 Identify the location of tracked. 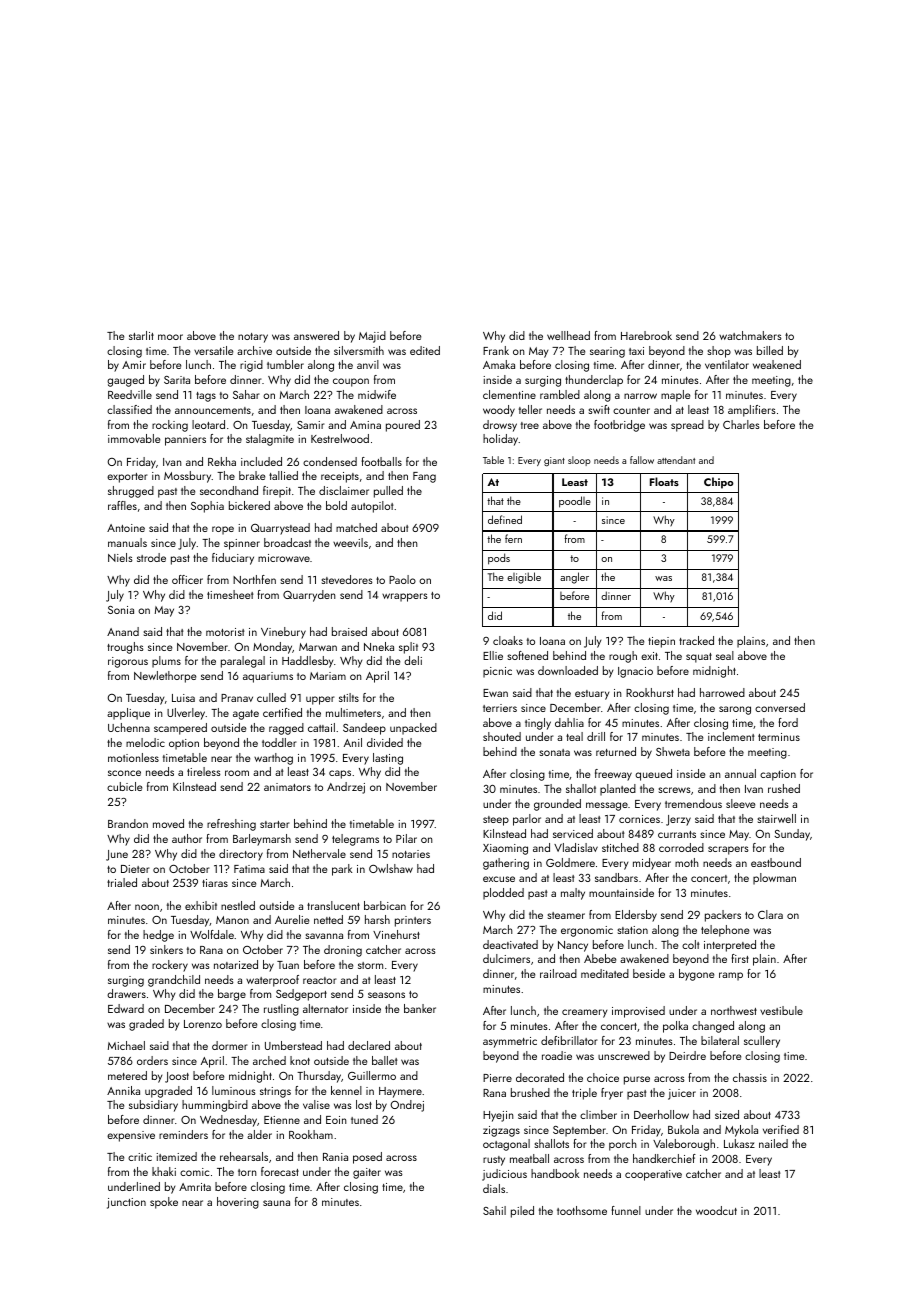
(696, 640).
